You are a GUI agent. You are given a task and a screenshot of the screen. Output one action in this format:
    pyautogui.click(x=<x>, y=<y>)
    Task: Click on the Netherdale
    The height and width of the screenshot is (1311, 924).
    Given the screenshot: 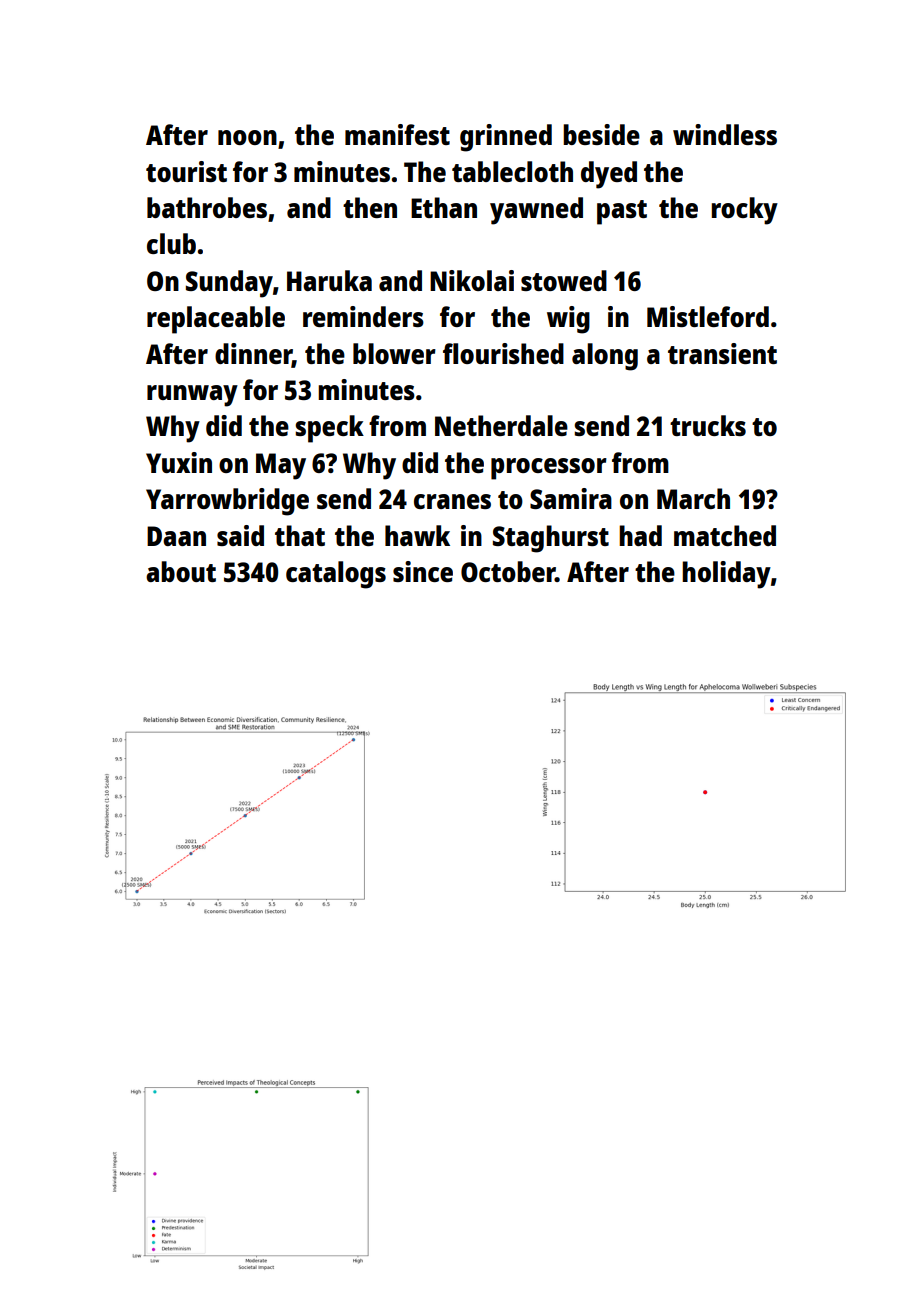 What is the action you would take?
    pyautogui.click(x=501, y=425)
